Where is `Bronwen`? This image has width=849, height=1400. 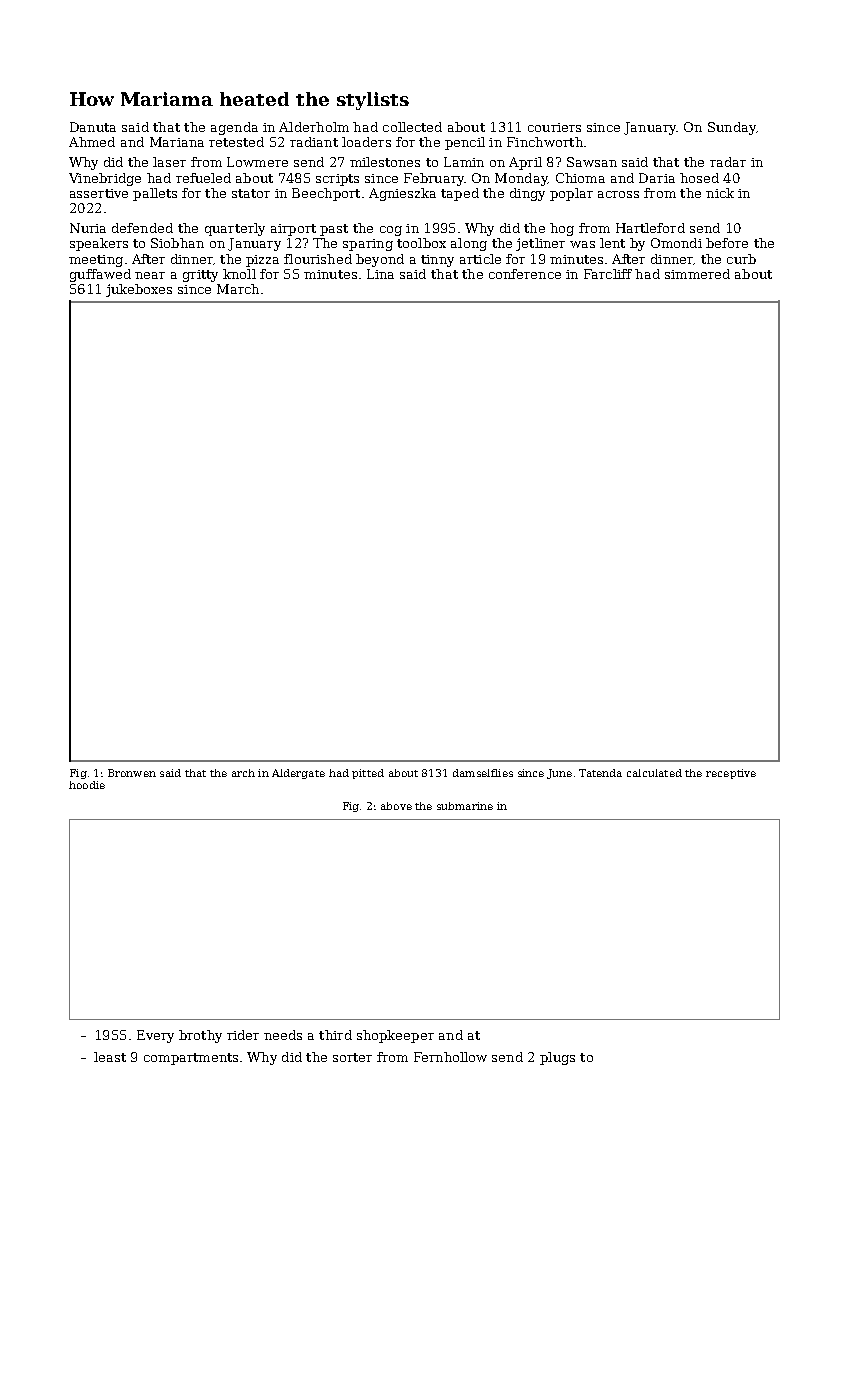
Bronwen is located at coordinates (132, 773).
